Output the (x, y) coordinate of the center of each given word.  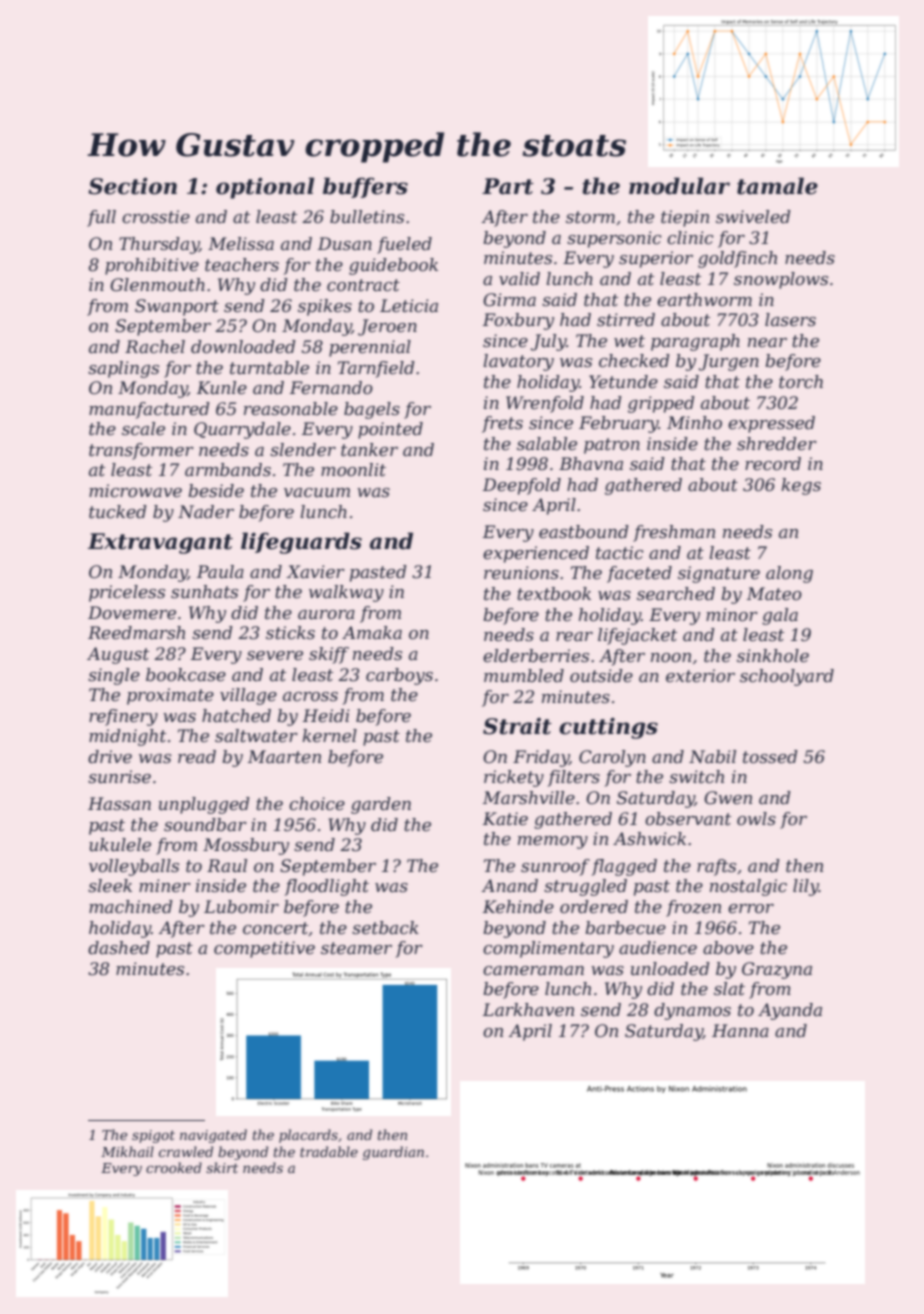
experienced (536, 554)
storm (590, 217)
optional (265, 188)
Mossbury (246, 846)
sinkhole (773, 656)
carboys (399, 676)
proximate (170, 696)
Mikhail (127, 1151)
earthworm (704, 300)
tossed (770, 757)
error (751, 909)
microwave (135, 491)
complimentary (548, 949)
